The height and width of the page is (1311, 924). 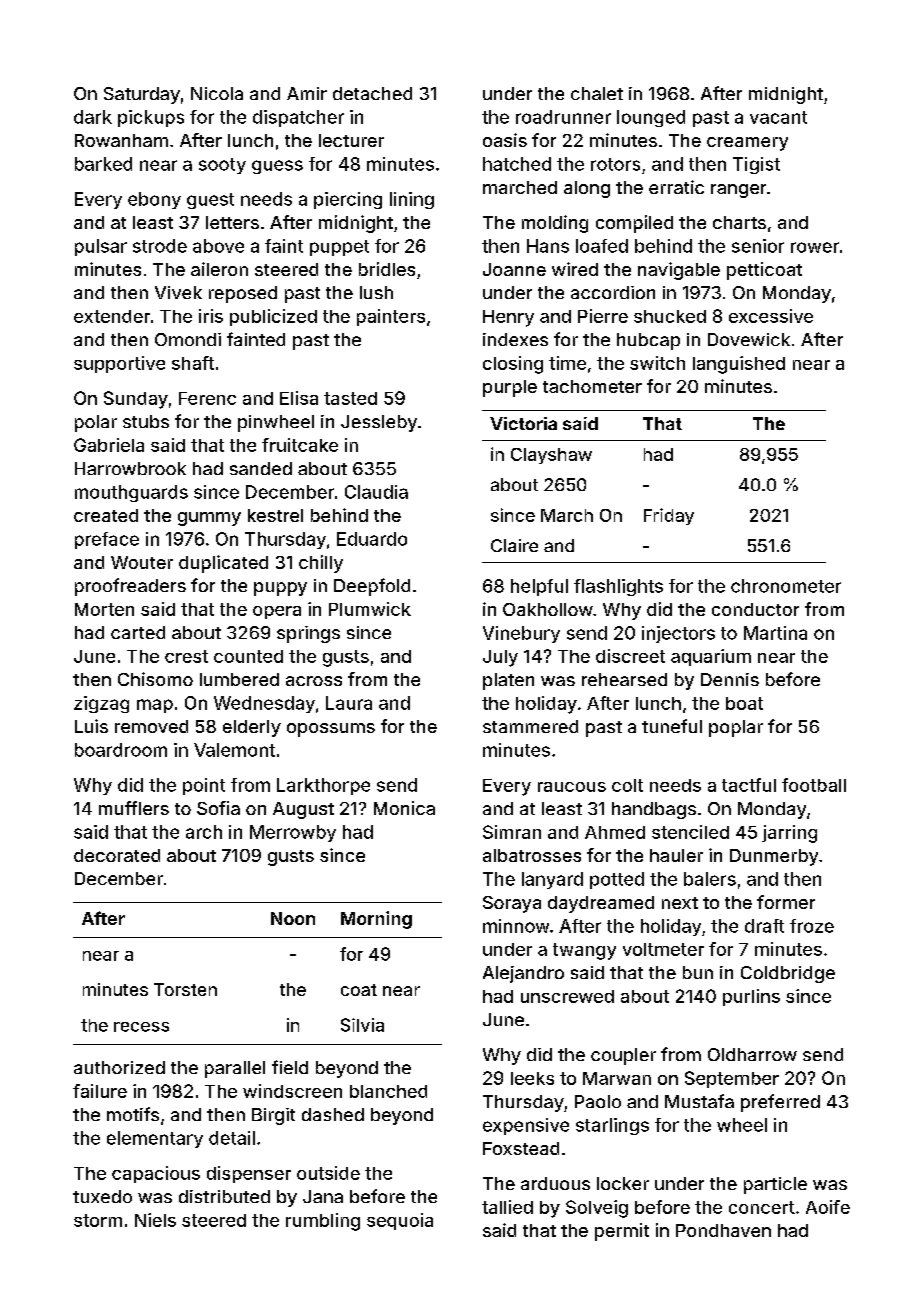 I want to click on Coldbridge, so click(x=788, y=974).
